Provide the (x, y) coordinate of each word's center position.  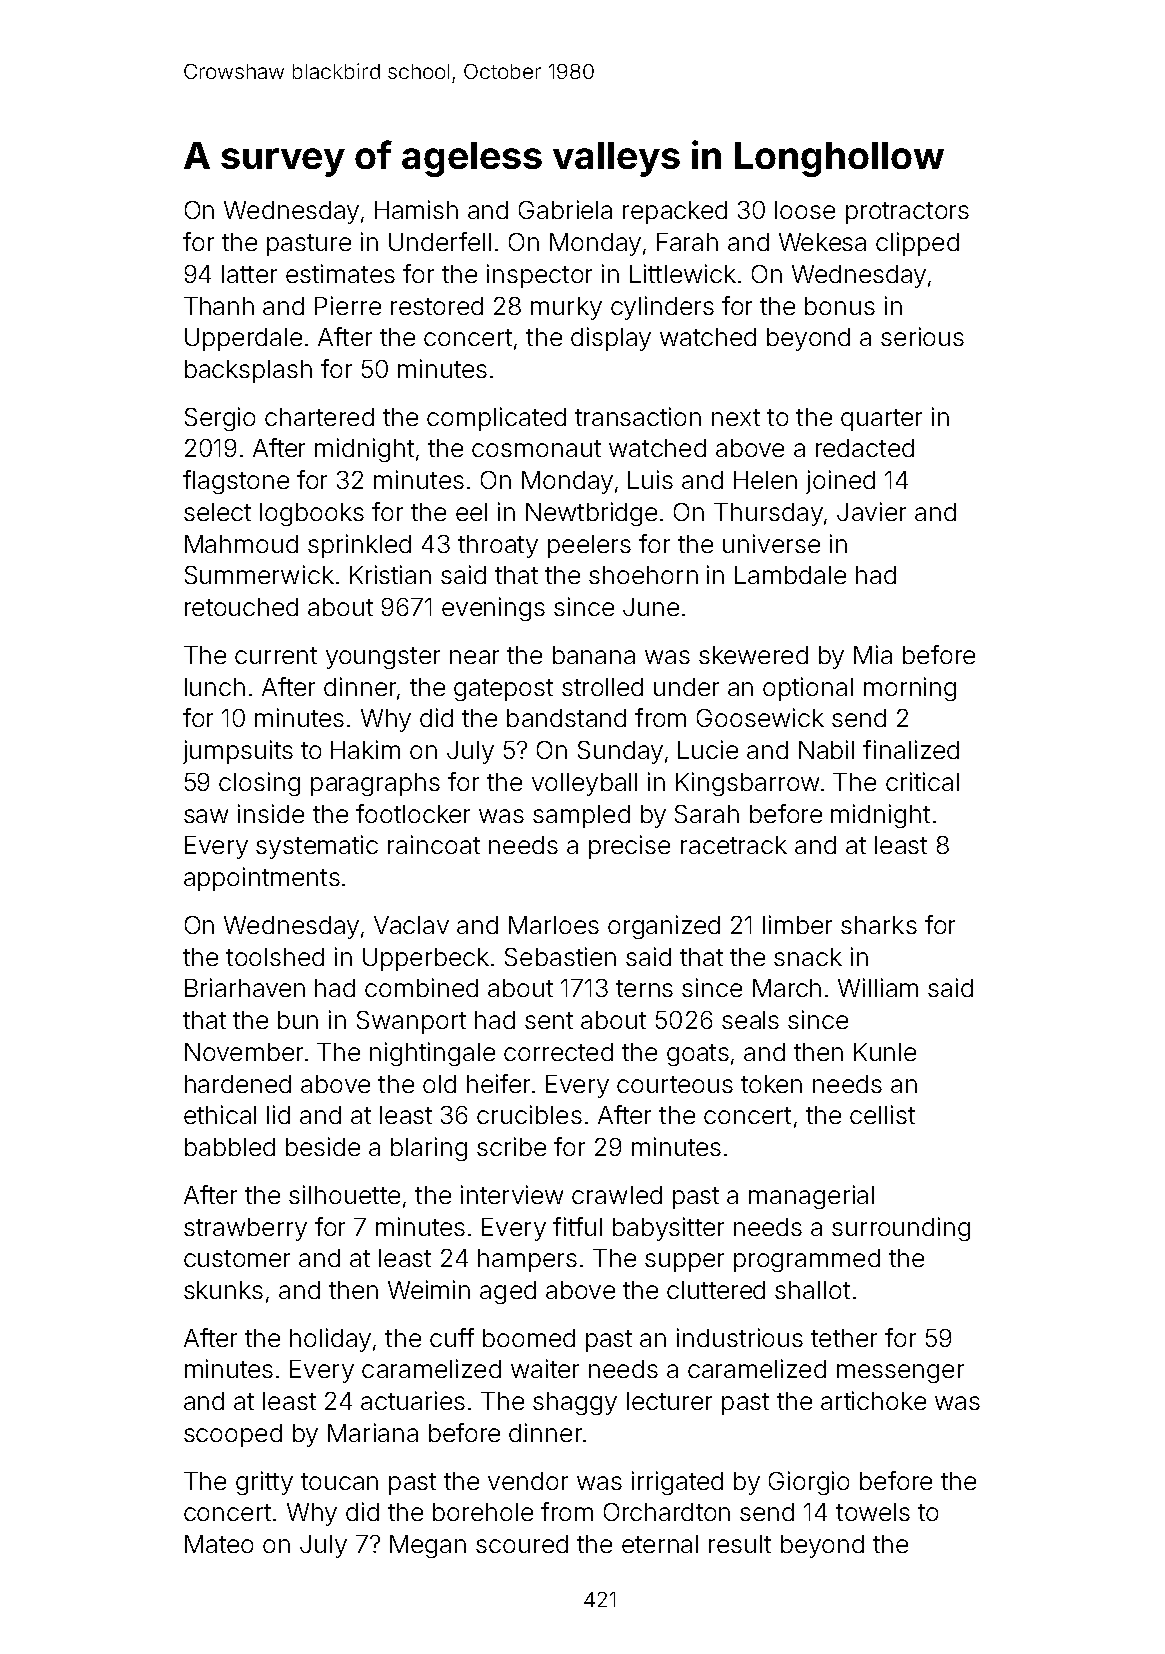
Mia (873, 654)
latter (249, 274)
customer (237, 1258)
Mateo (219, 1544)
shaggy (575, 1403)
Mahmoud (241, 544)
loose (805, 210)
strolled (602, 687)
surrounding (901, 1229)
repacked (675, 212)
